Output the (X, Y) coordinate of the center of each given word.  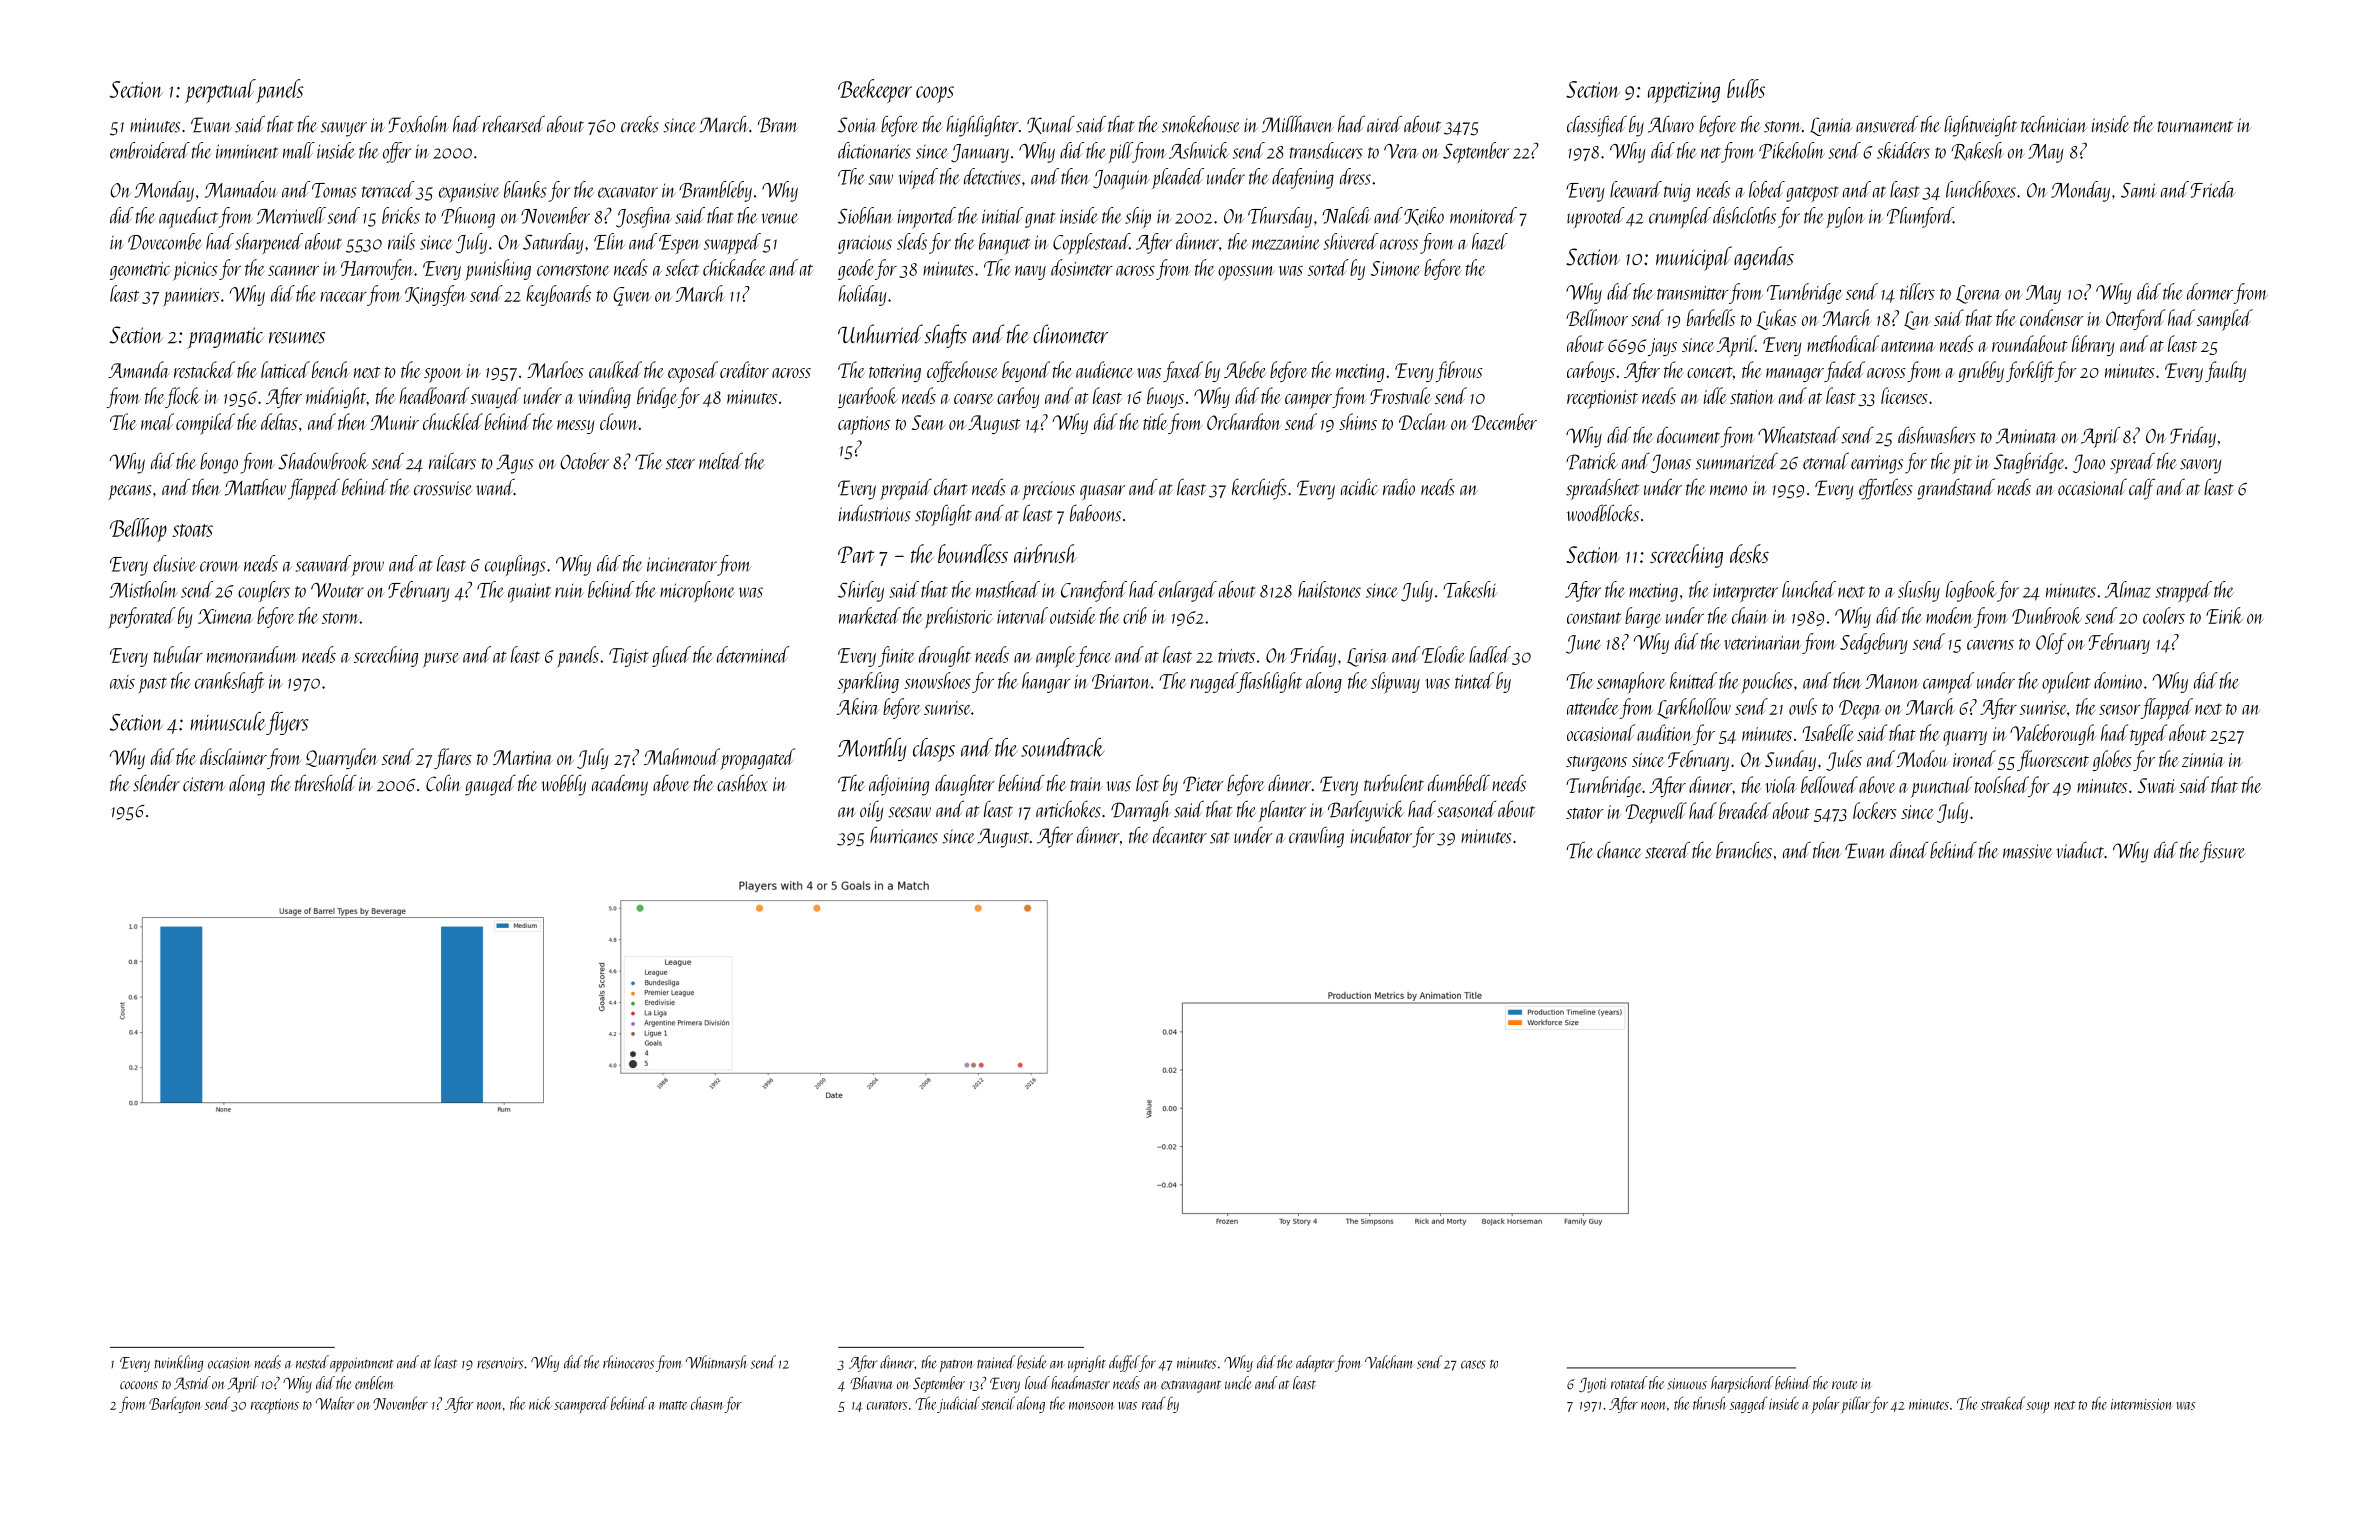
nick (540, 1403)
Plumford (1920, 217)
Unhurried (880, 333)
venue (780, 218)
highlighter (983, 126)
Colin (444, 783)
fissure (2222, 852)
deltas (279, 421)
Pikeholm (1791, 150)
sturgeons (1596, 763)
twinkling (179, 1363)
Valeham (1389, 1362)
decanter (1180, 835)
